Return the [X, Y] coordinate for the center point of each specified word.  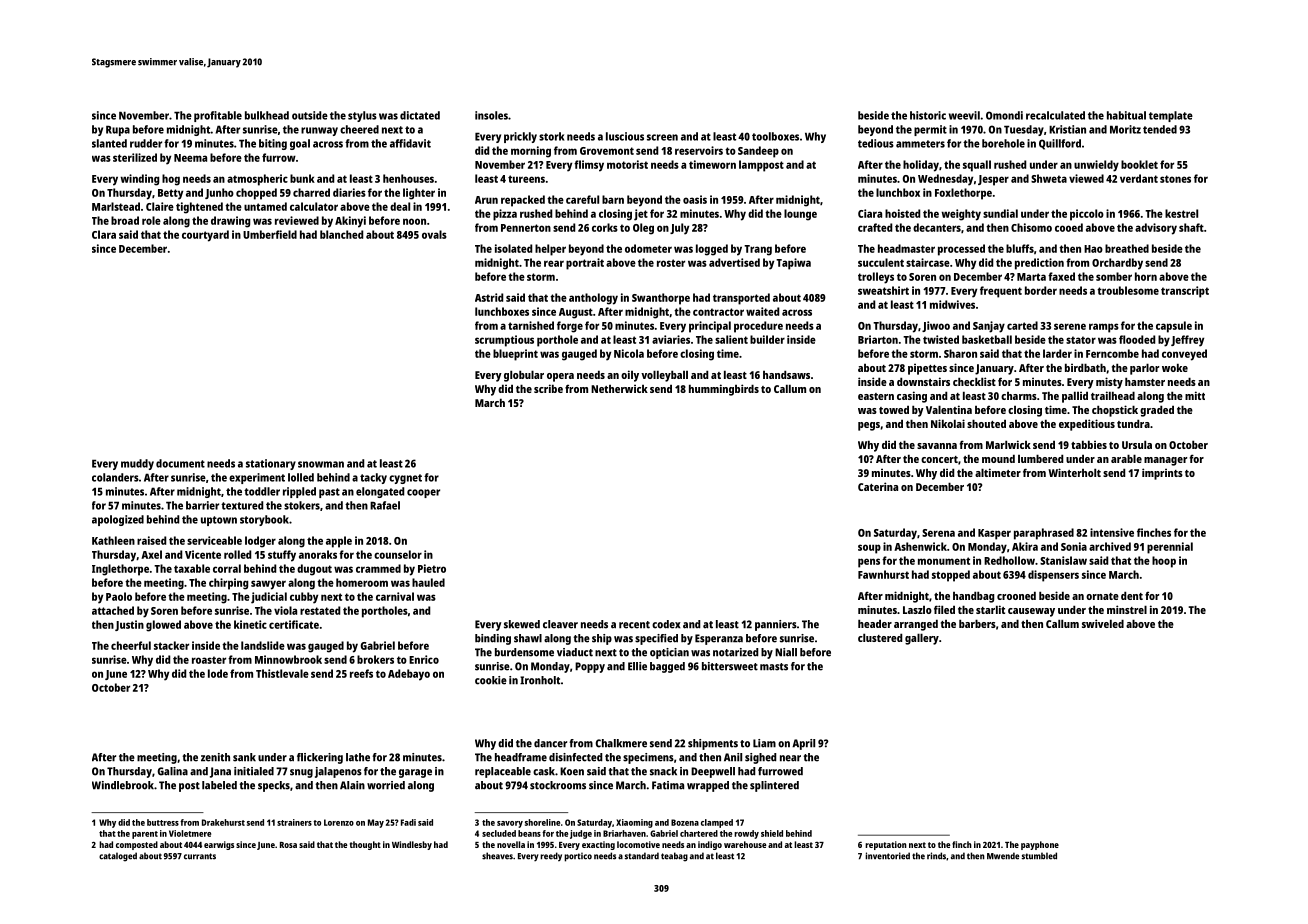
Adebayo [409, 675]
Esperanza [719, 639]
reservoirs [699, 150]
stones [1175, 179]
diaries [349, 192]
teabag [674, 857]
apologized [118, 520]
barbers [977, 623]
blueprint [515, 355]
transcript [1185, 292]
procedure [758, 327]
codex [666, 624]
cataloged [118, 857]
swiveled [1103, 623]
